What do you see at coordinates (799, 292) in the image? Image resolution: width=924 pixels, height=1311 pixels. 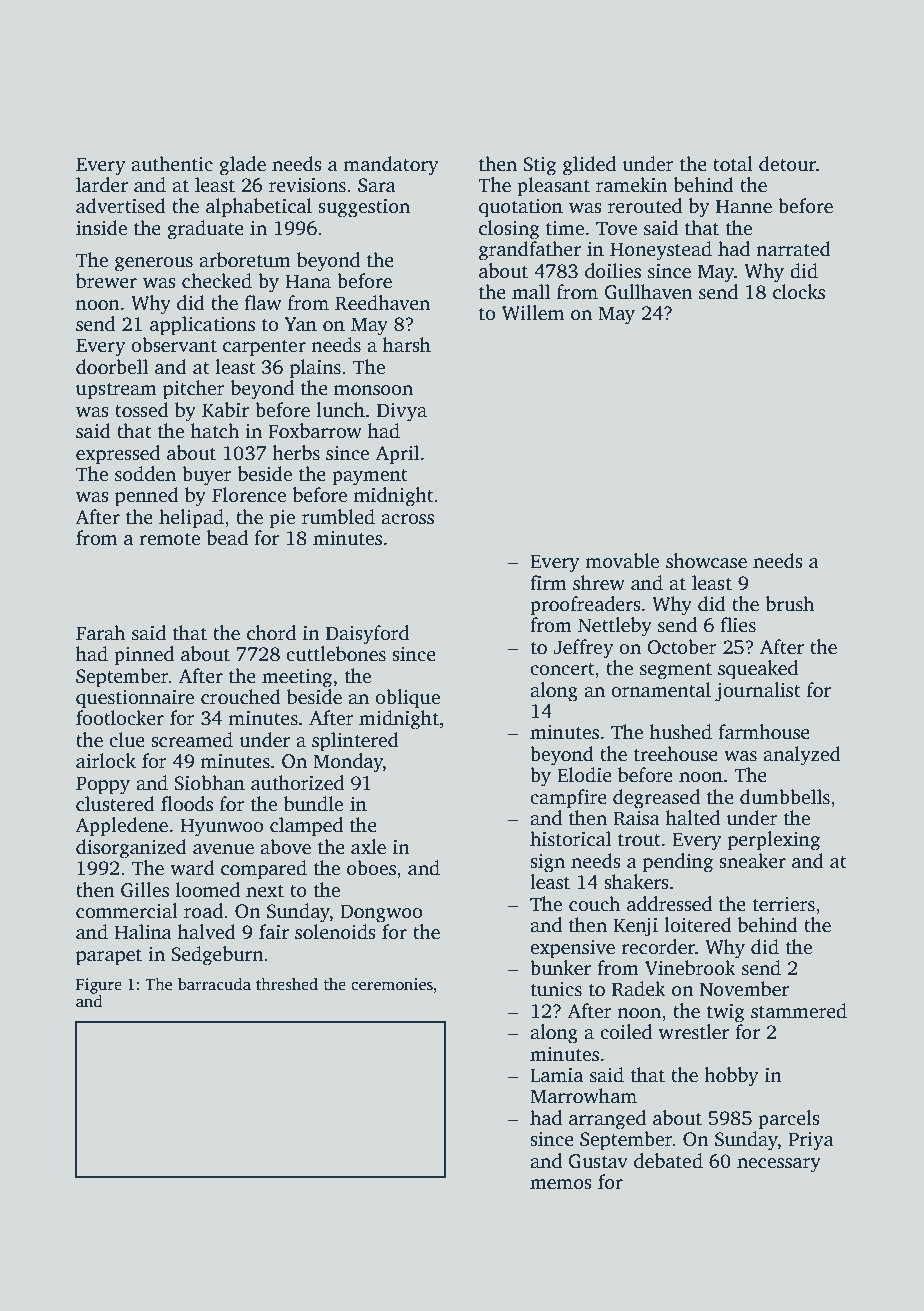 I see `clocks` at bounding box center [799, 292].
